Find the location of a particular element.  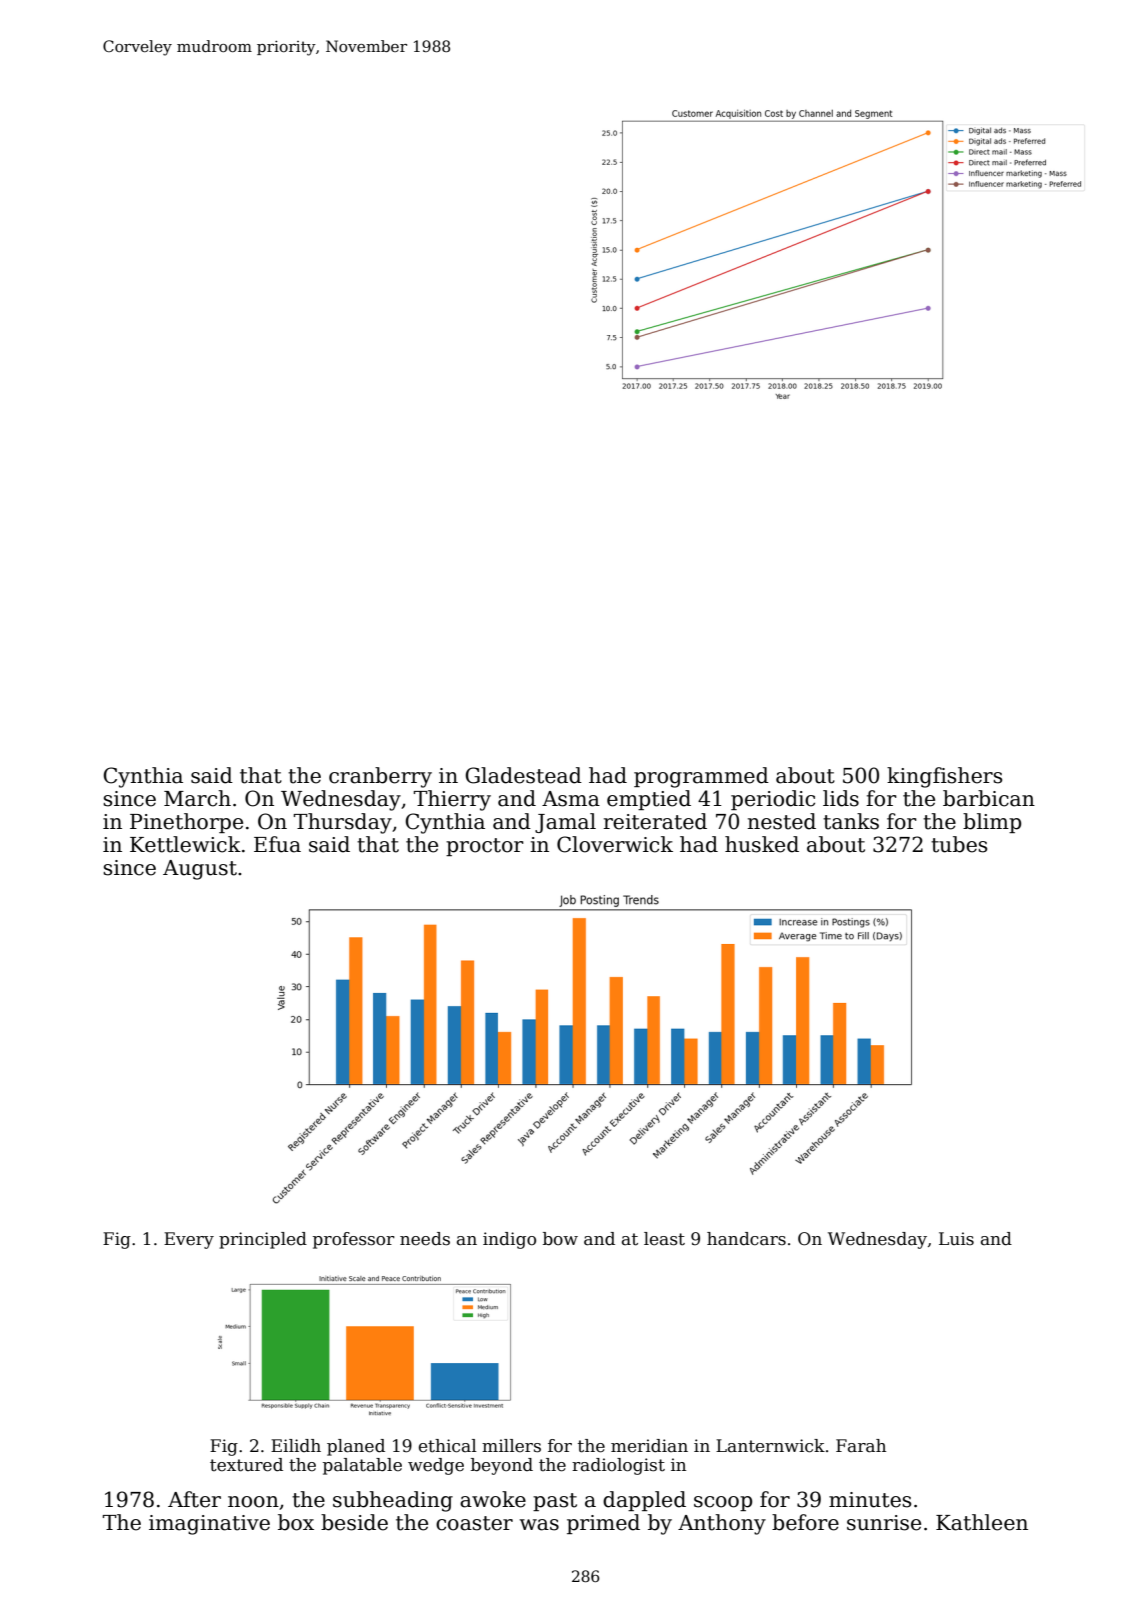

tubes is located at coordinates (959, 844).
